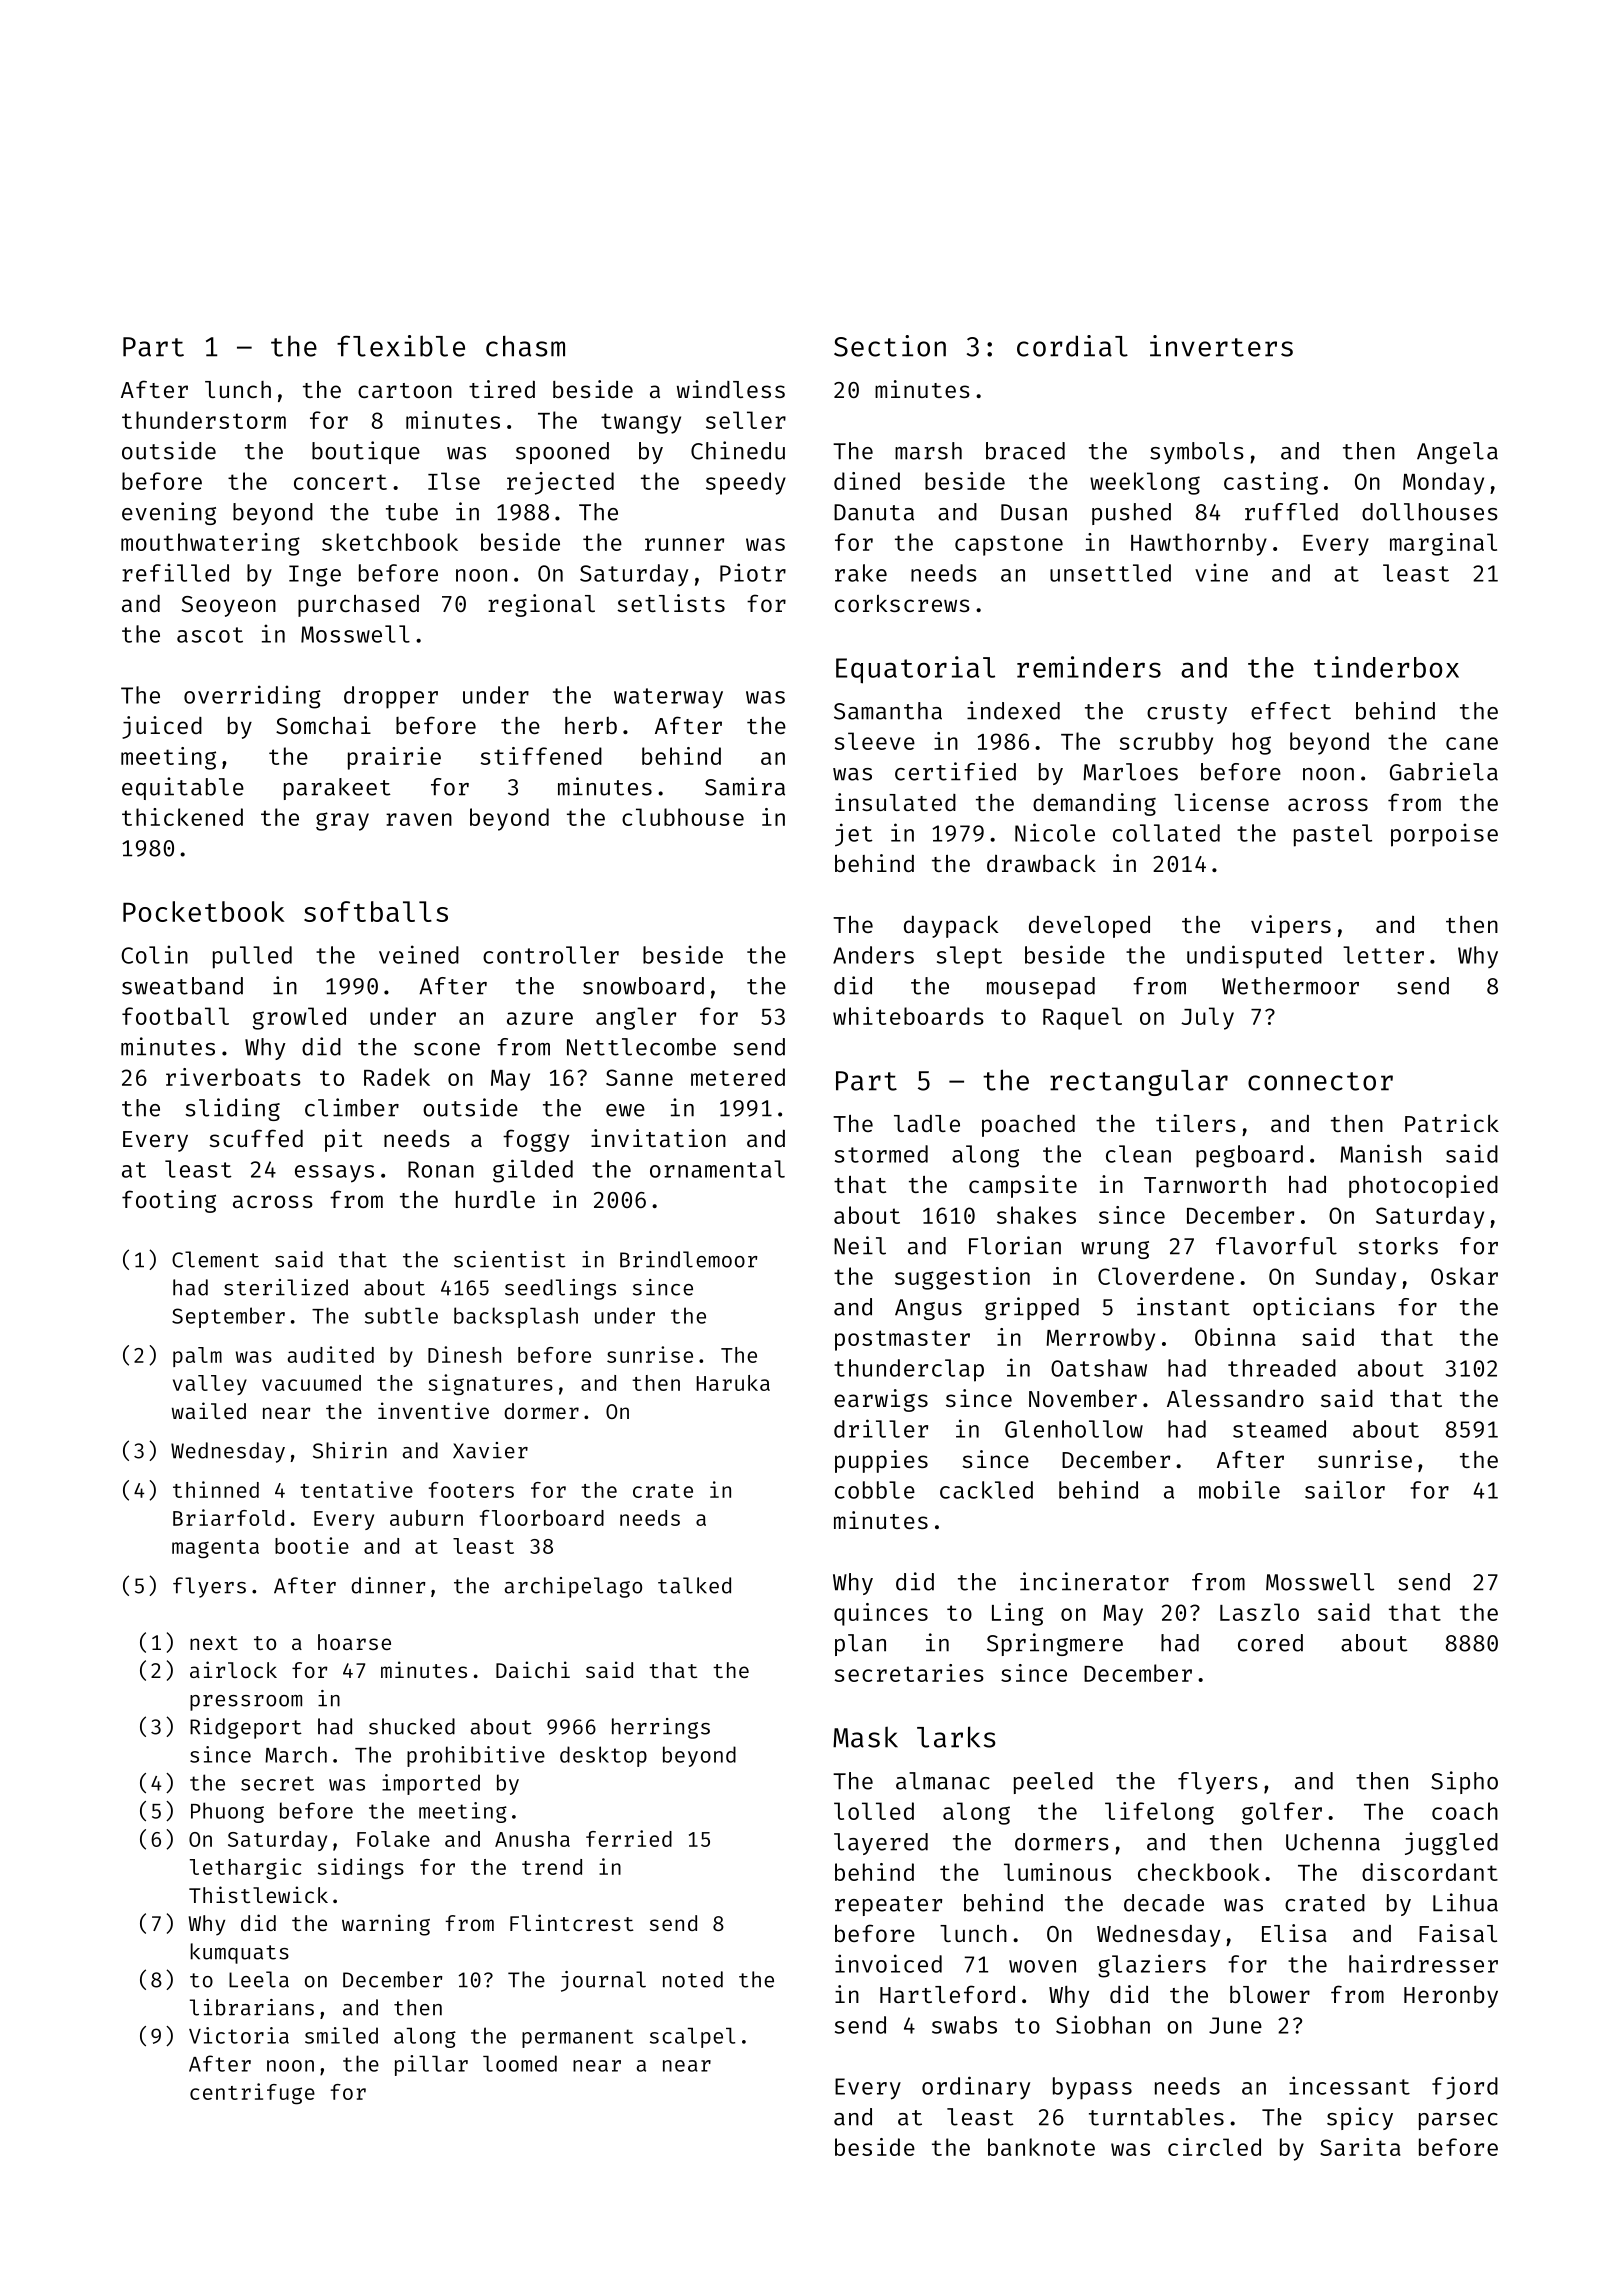 The image size is (1620, 2292). I want to click on Oskar, so click(1464, 1276).
